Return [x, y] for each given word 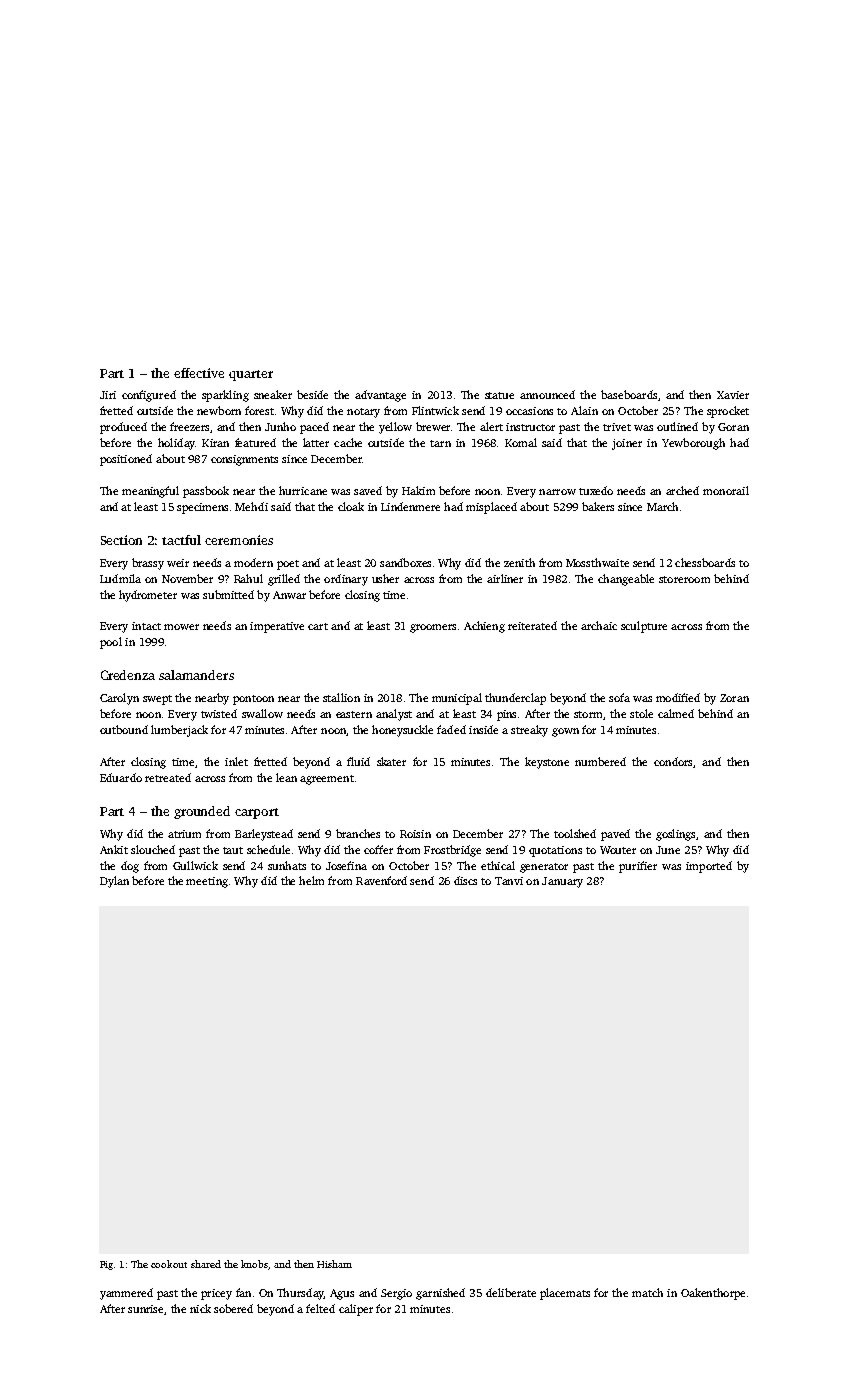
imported [709, 867]
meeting [207, 882]
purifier [638, 867]
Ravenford [381, 880]
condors [673, 761]
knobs [254, 1264]
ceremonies [239, 540]
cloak [351, 506]
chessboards [705, 562]
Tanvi [509, 881]
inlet [236, 761]
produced [123, 428]
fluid [358, 761]
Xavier [733, 395]
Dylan [114, 882]
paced [314, 428]
